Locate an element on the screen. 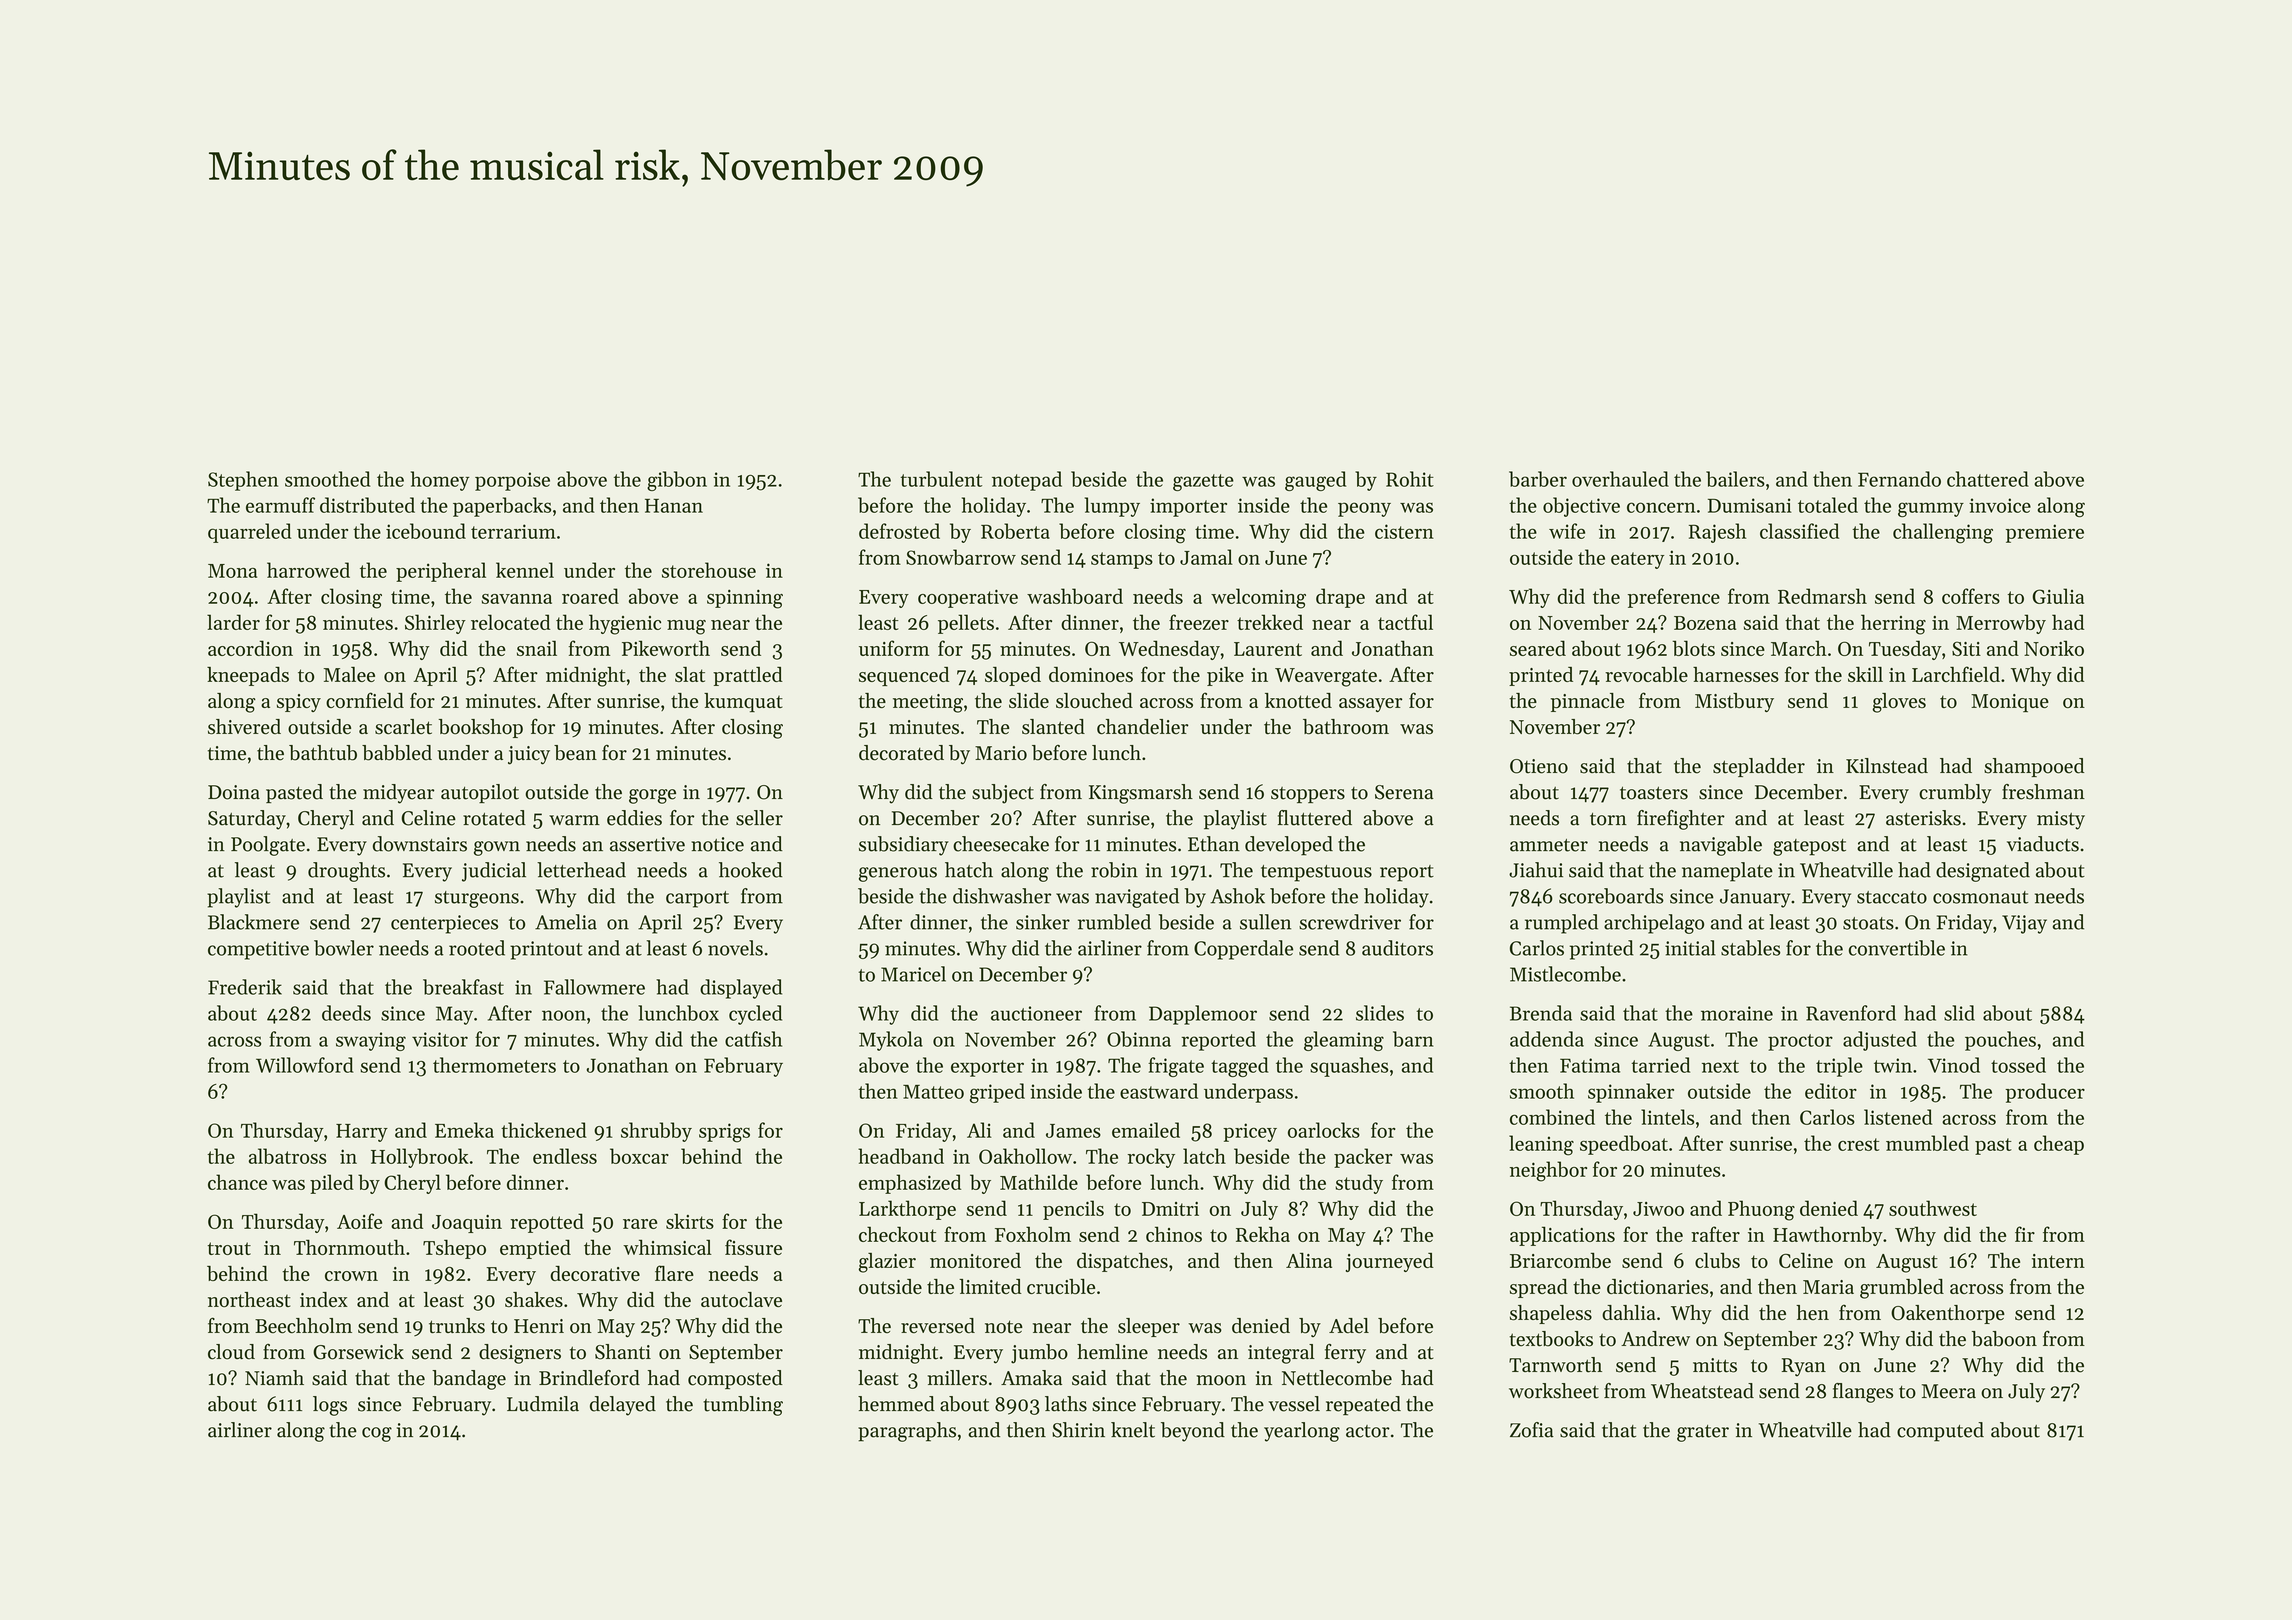  terrarium is located at coordinates (513, 531).
